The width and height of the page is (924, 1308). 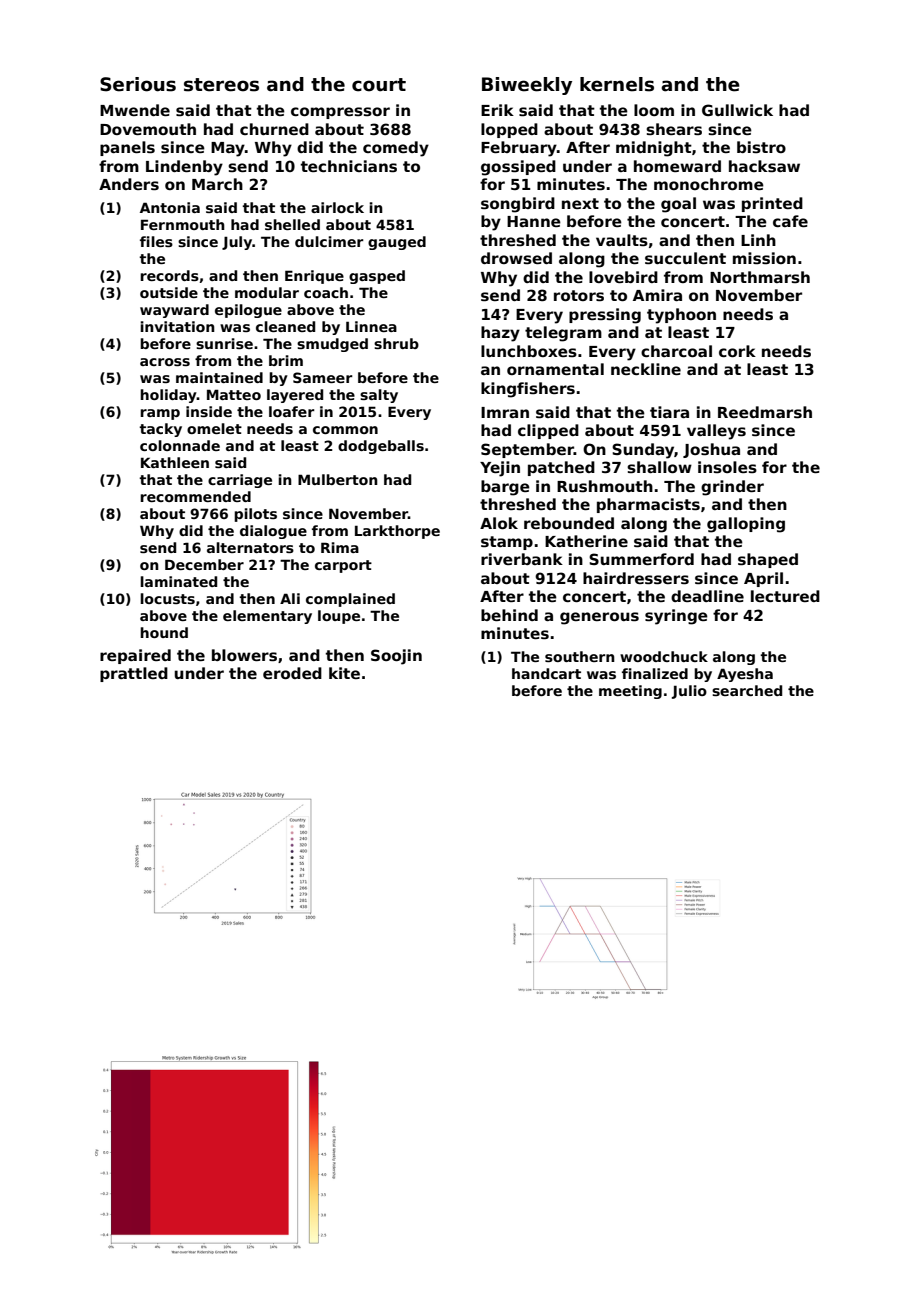 I want to click on alternators, so click(x=250, y=547).
